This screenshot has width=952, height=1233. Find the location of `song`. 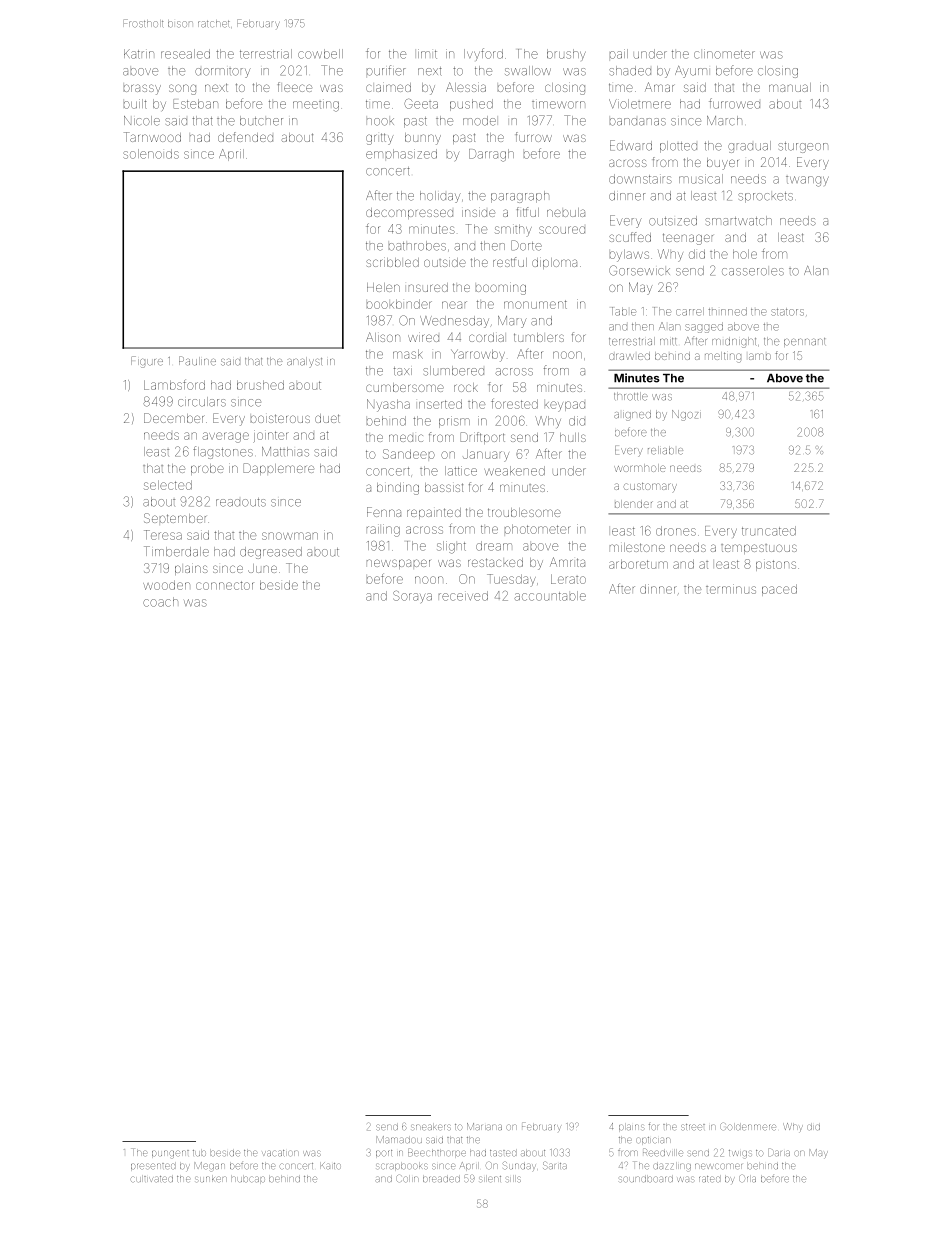

song is located at coordinates (182, 89).
